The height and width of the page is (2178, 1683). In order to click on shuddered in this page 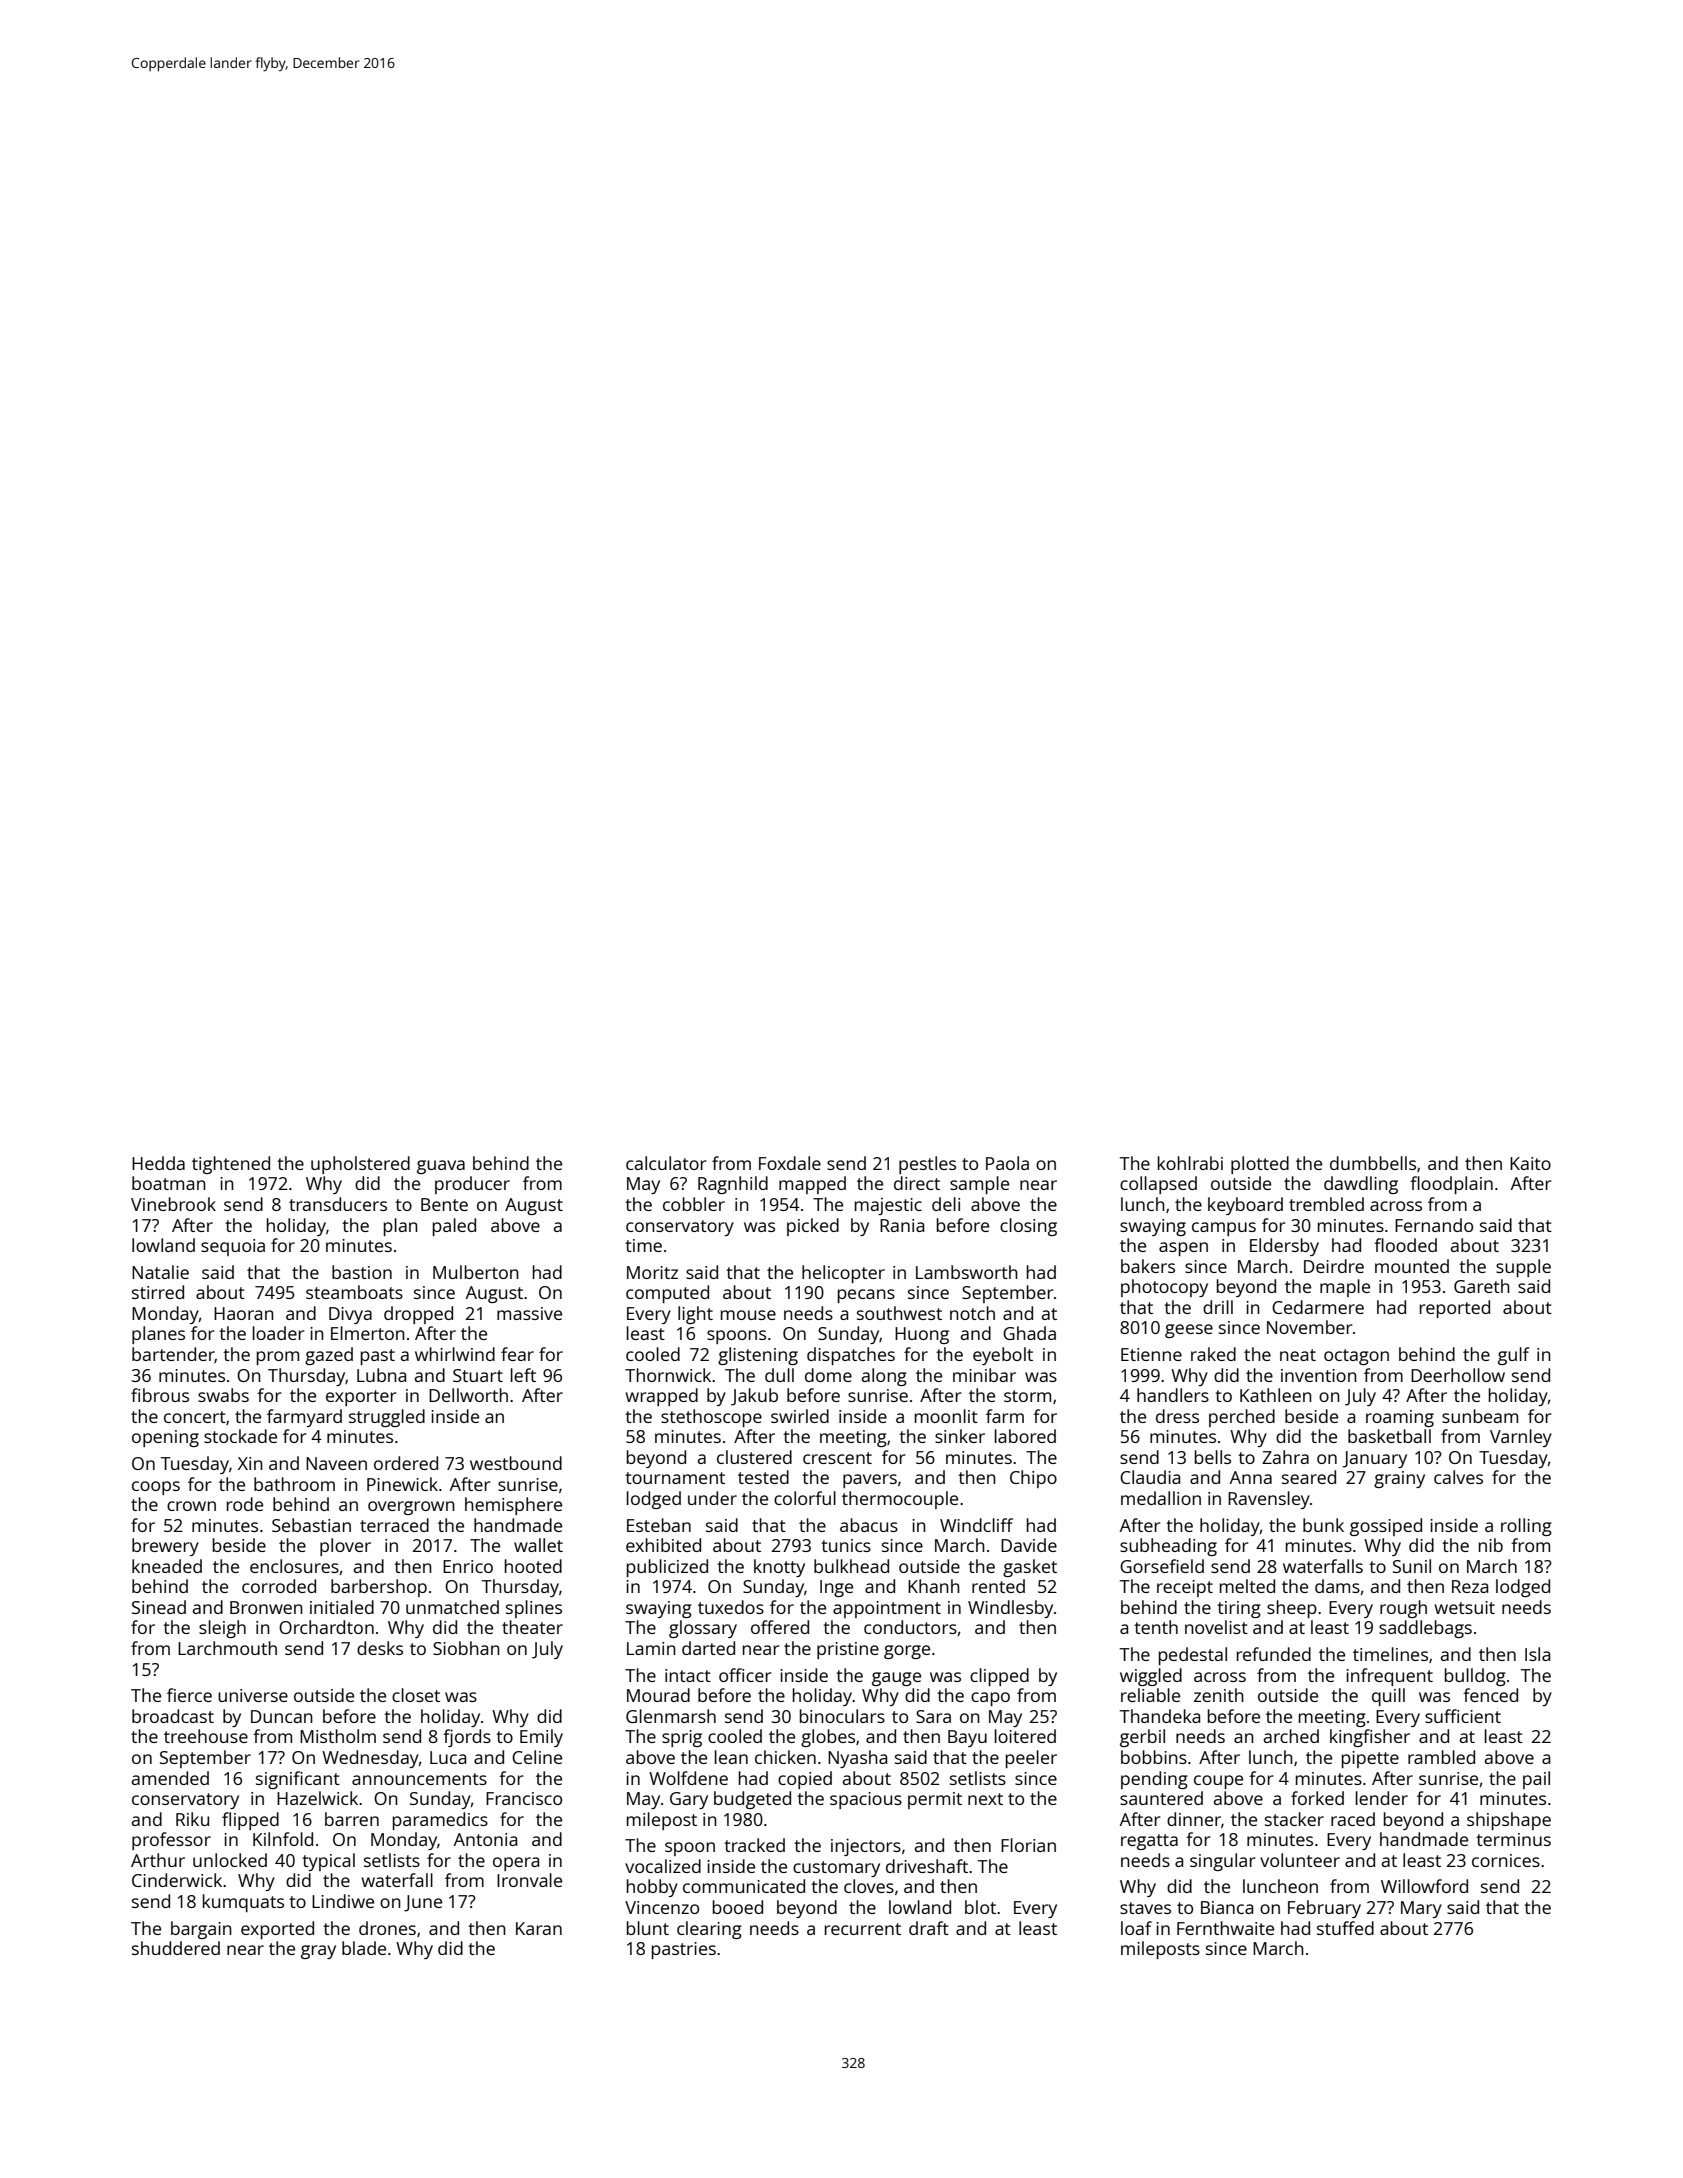, I will do `click(176, 1948)`.
